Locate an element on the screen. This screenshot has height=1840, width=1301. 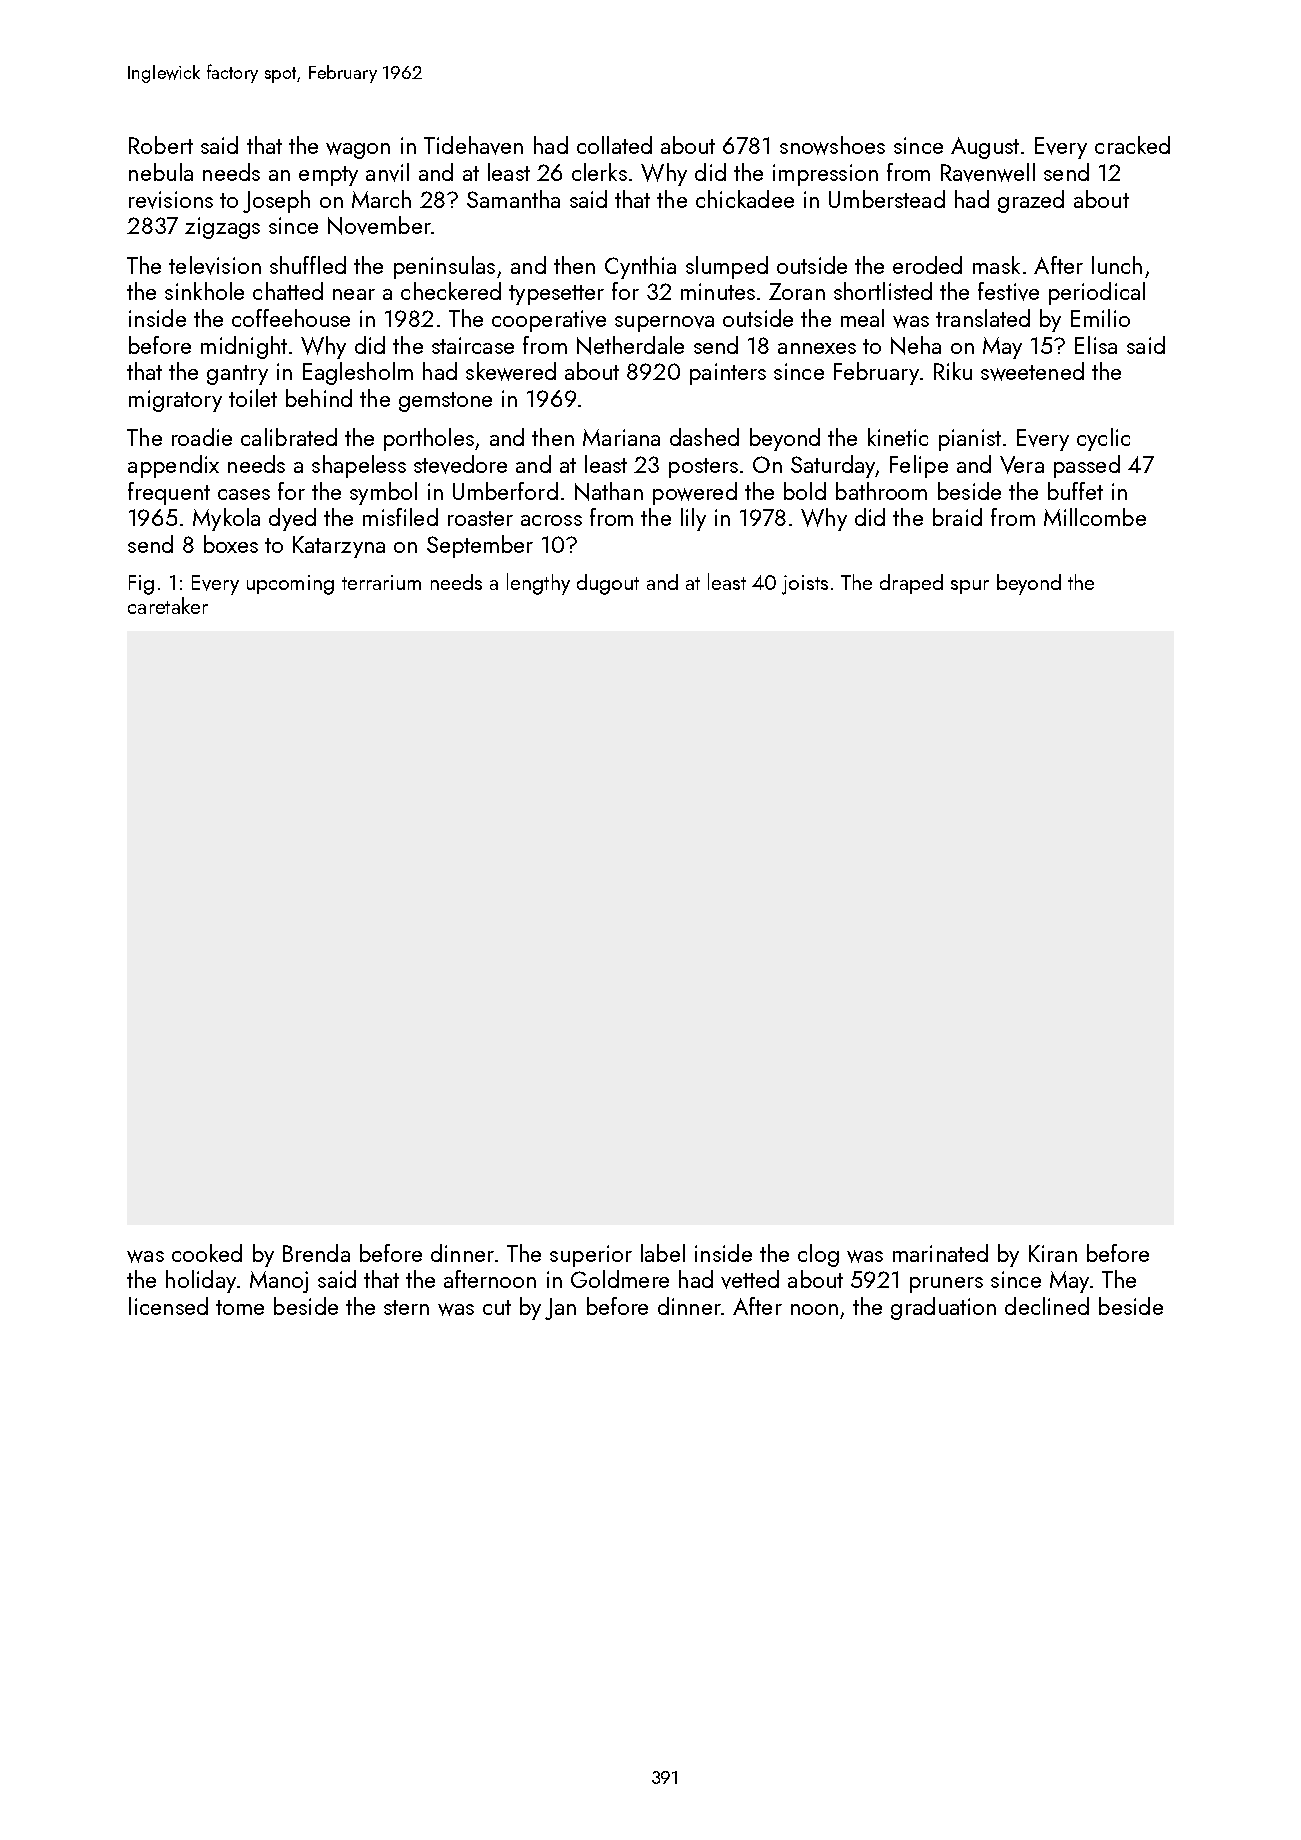
Tidehaven is located at coordinates (473, 145).
